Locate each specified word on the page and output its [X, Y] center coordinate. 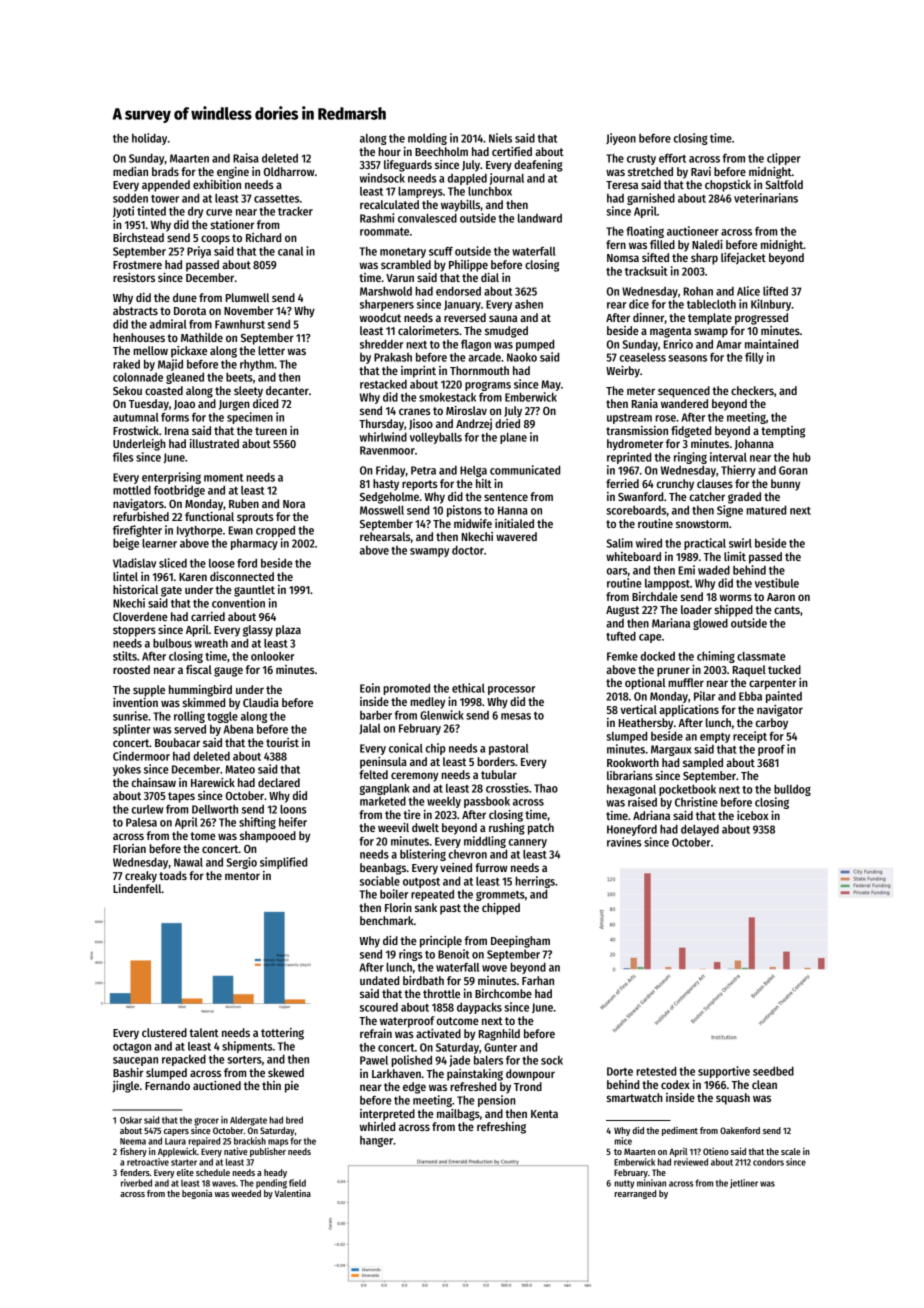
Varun [400, 278]
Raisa [246, 158]
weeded [246, 1193]
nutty [624, 1184]
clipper [784, 159]
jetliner [744, 1184]
